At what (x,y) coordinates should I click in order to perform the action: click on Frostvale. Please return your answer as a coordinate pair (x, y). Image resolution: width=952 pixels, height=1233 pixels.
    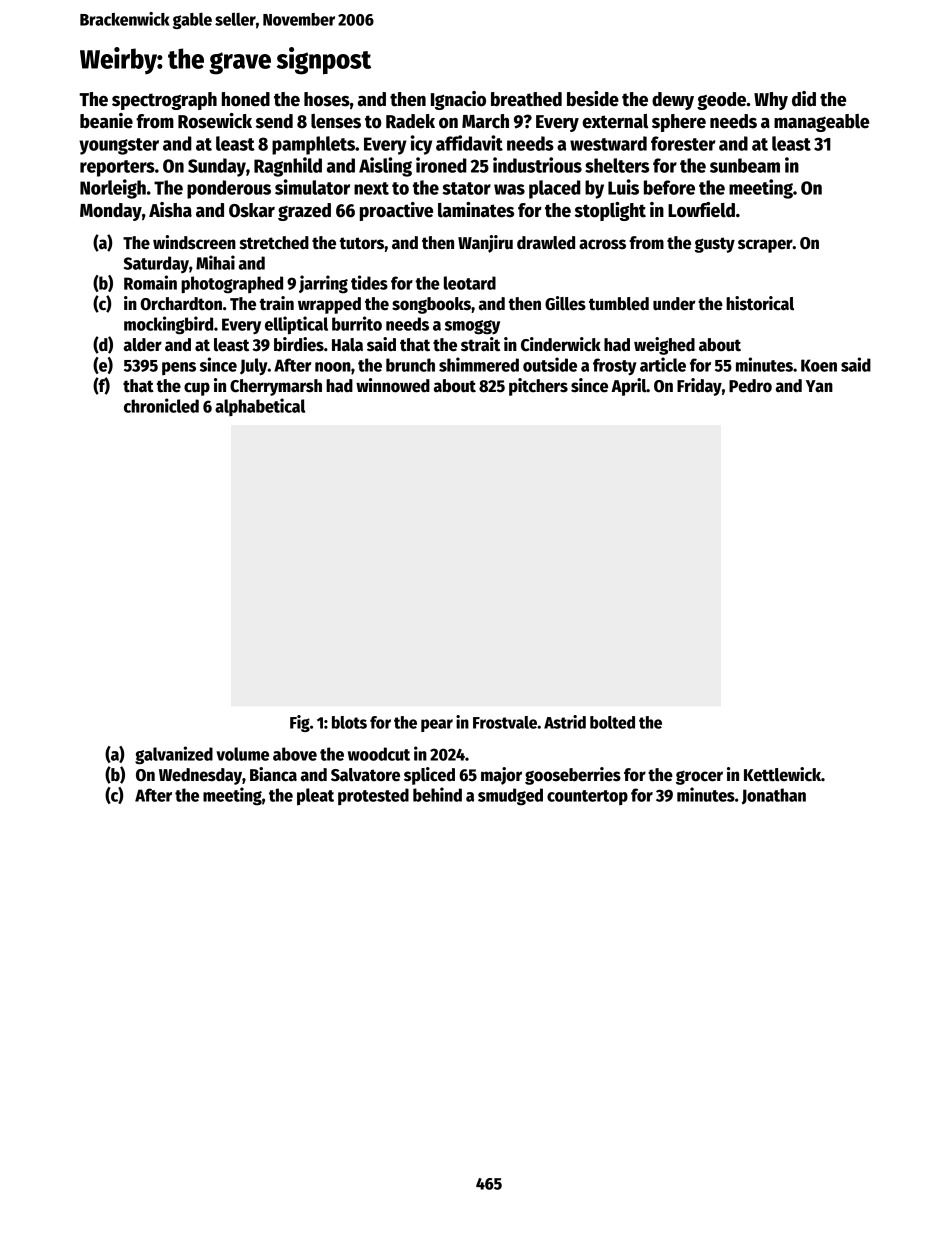
    Looking at the image, I should click on (505, 722).
